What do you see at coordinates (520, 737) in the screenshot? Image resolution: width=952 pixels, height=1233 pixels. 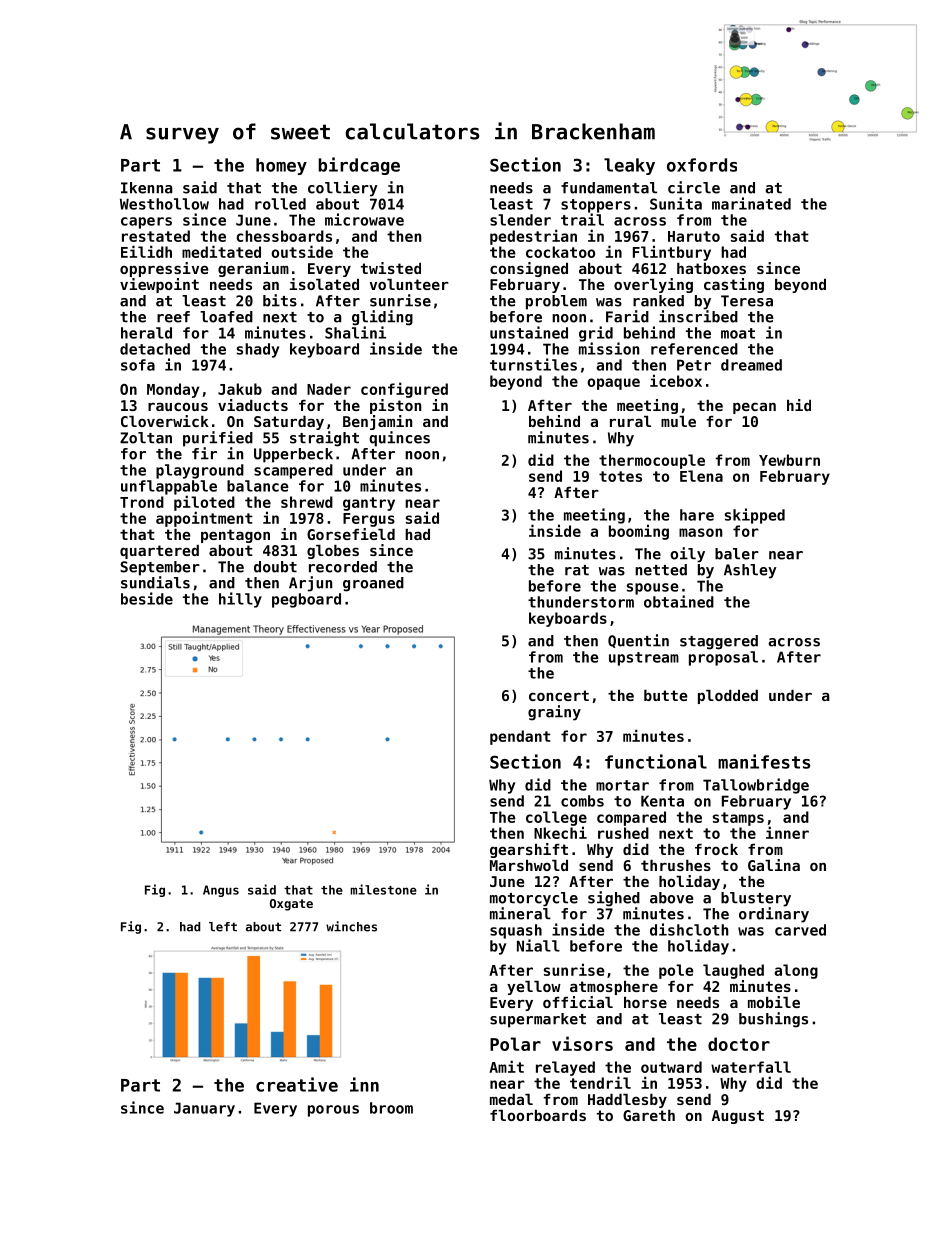 I see `pendant` at bounding box center [520, 737].
